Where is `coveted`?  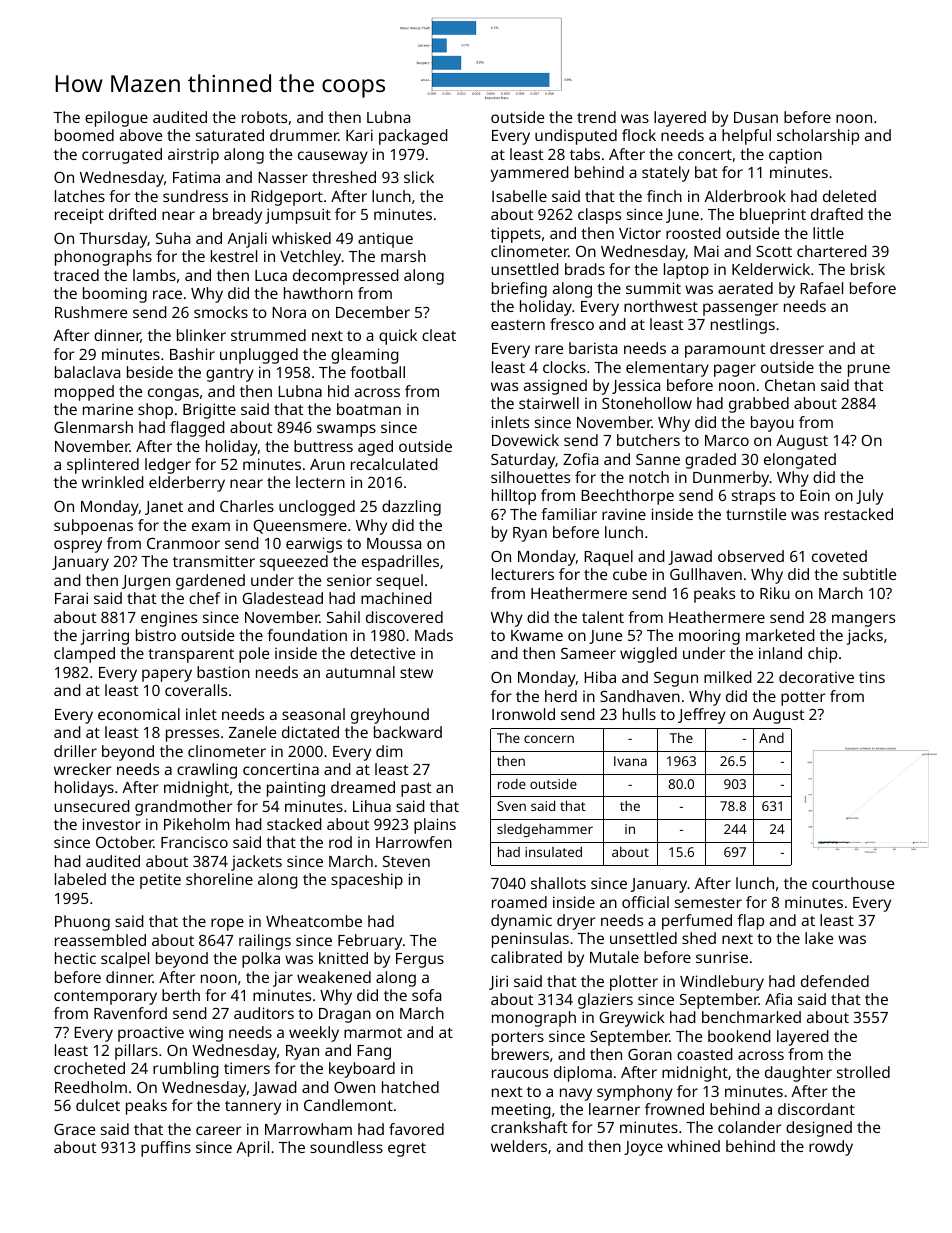
coveted is located at coordinates (839, 556).
